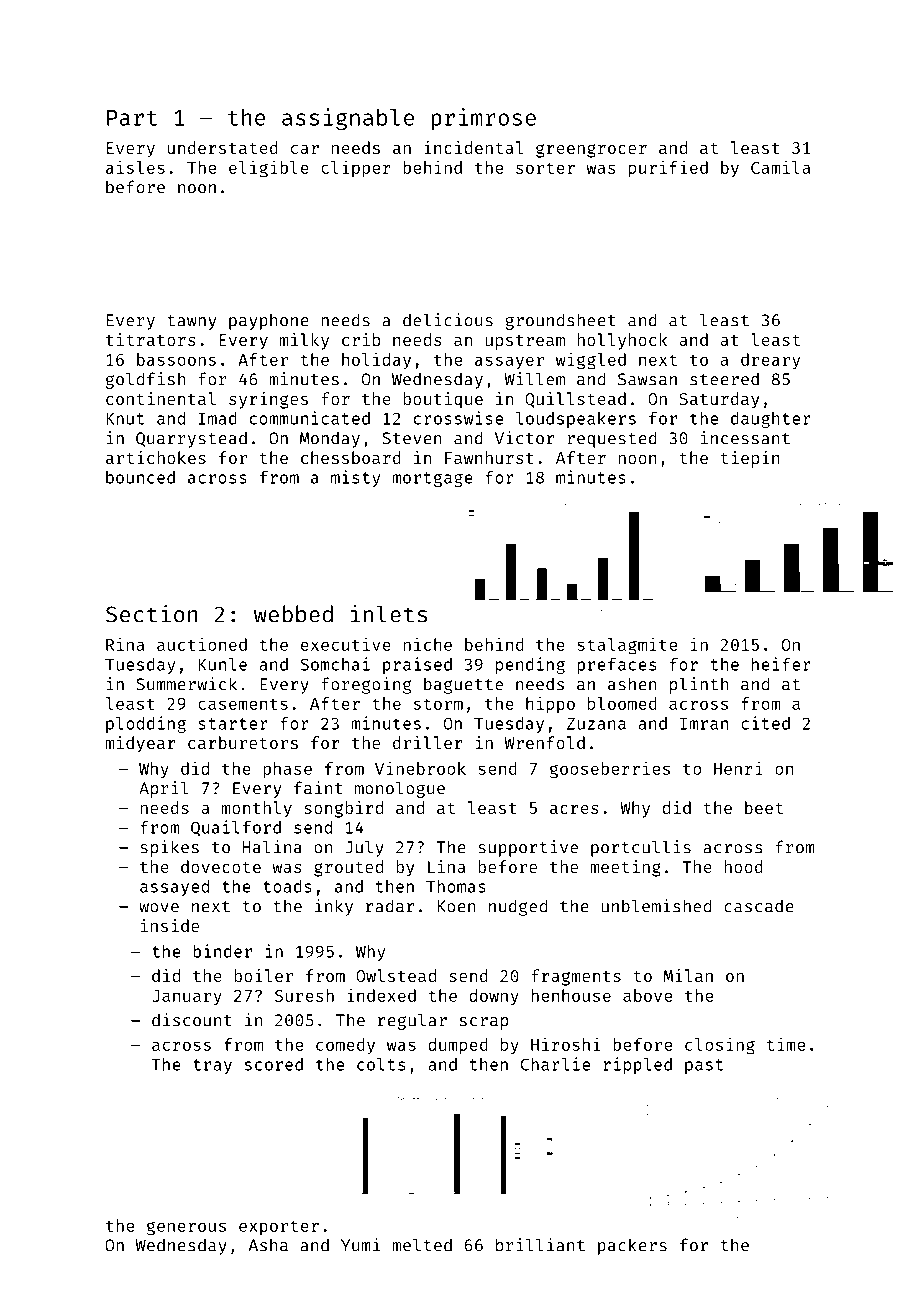  Describe the element at coordinates (186, 1229) in the page. I see `generous` at that location.
